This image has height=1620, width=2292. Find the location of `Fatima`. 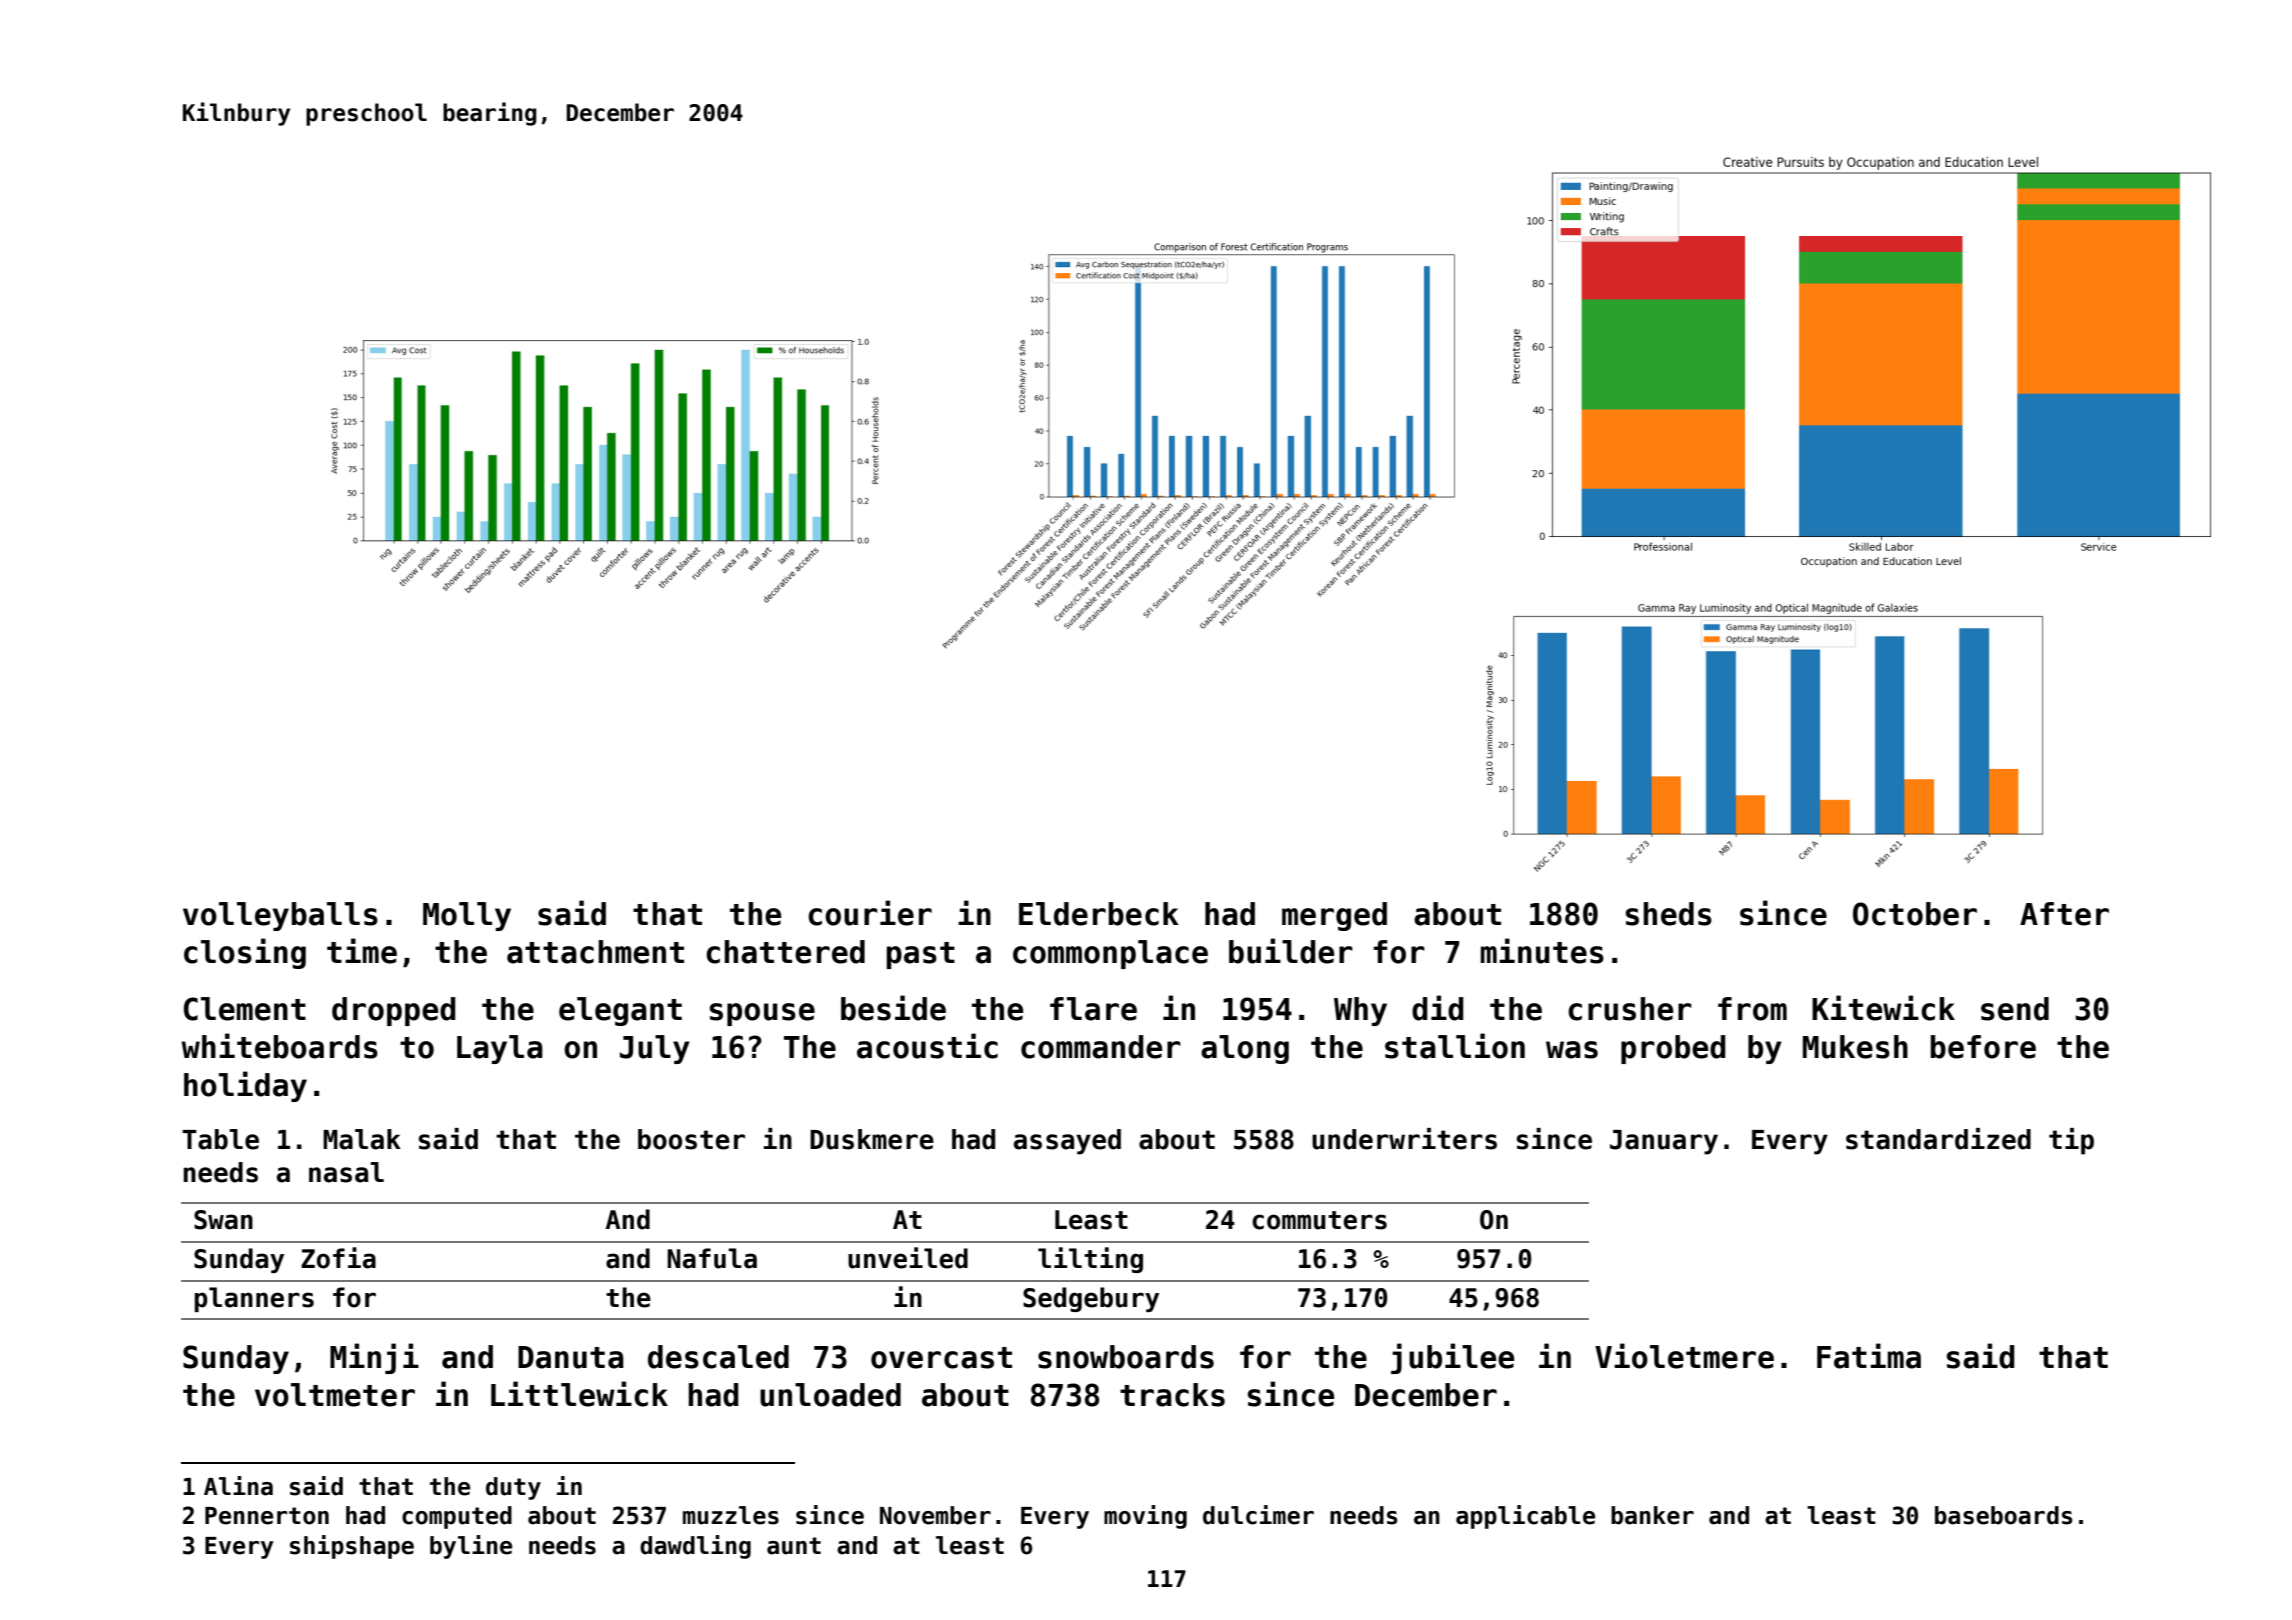

Fatima is located at coordinates (1869, 1356).
